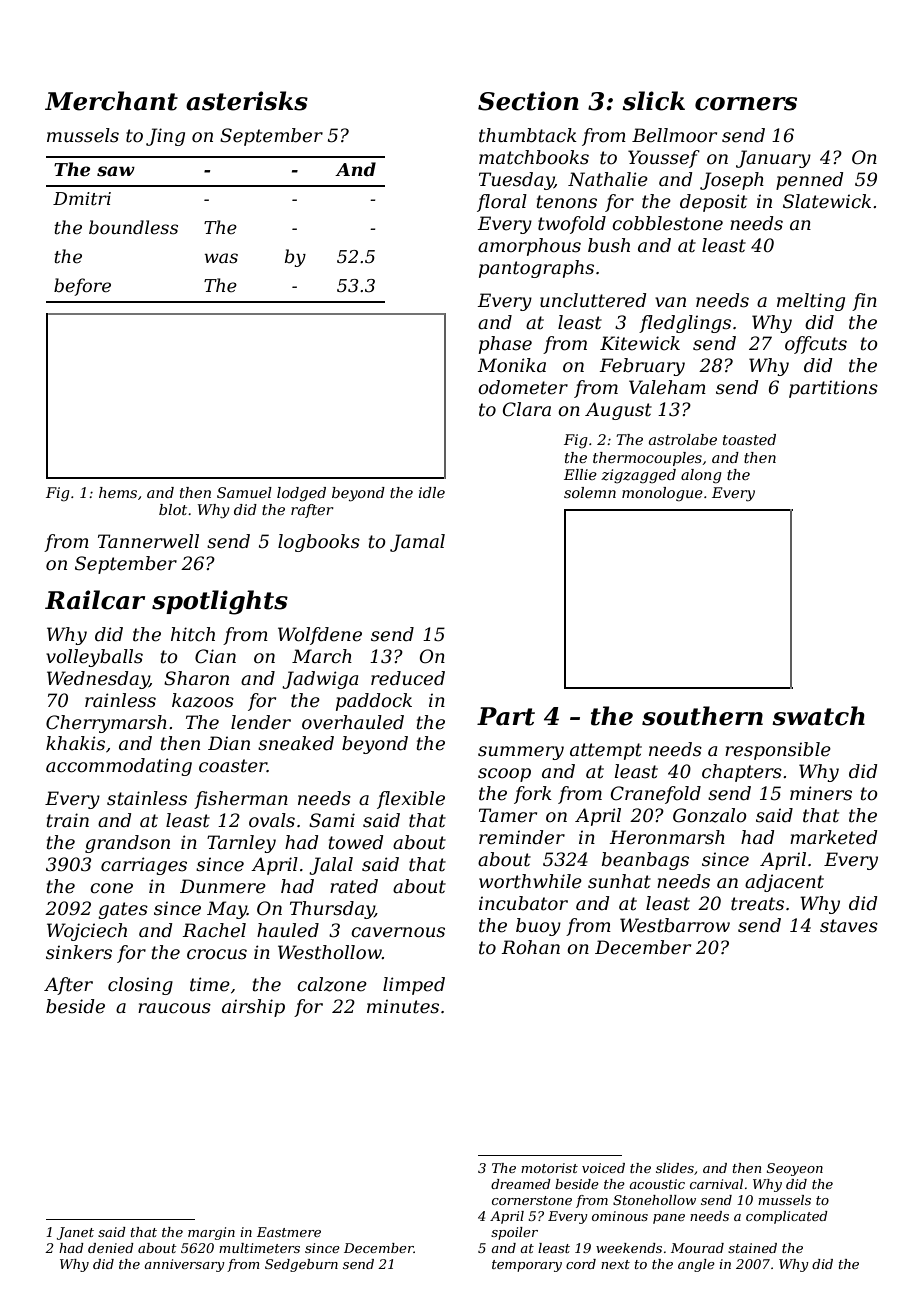  I want to click on before, so click(82, 287).
